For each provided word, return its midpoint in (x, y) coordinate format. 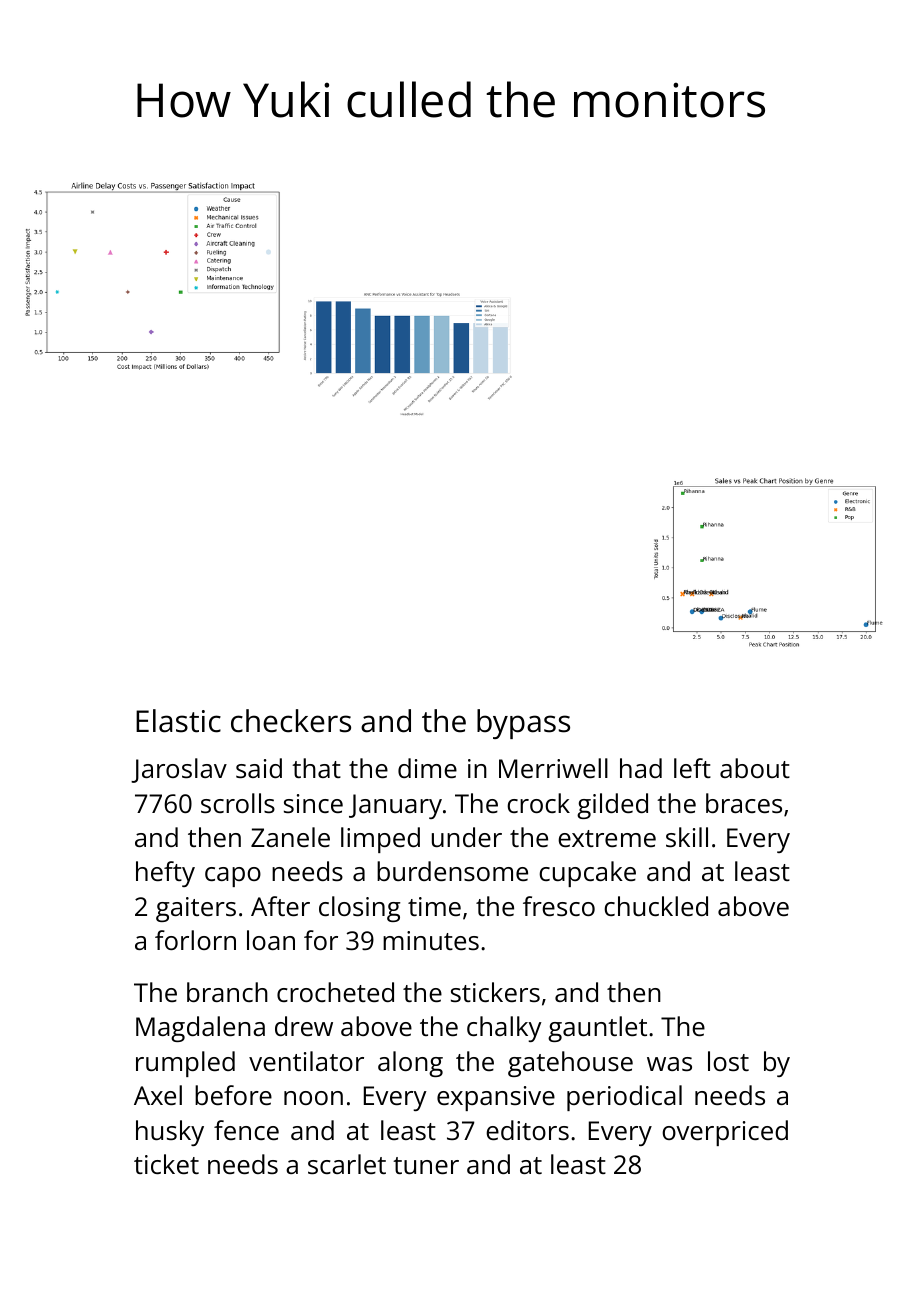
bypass (523, 724)
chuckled (656, 906)
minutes (431, 940)
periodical (624, 1098)
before (233, 1095)
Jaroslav (179, 770)
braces (744, 803)
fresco (559, 906)
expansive (496, 1098)
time (434, 906)
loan (271, 940)
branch (227, 992)
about (755, 768)
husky (170, 1133)
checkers (291, 721)
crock (538, 803)
